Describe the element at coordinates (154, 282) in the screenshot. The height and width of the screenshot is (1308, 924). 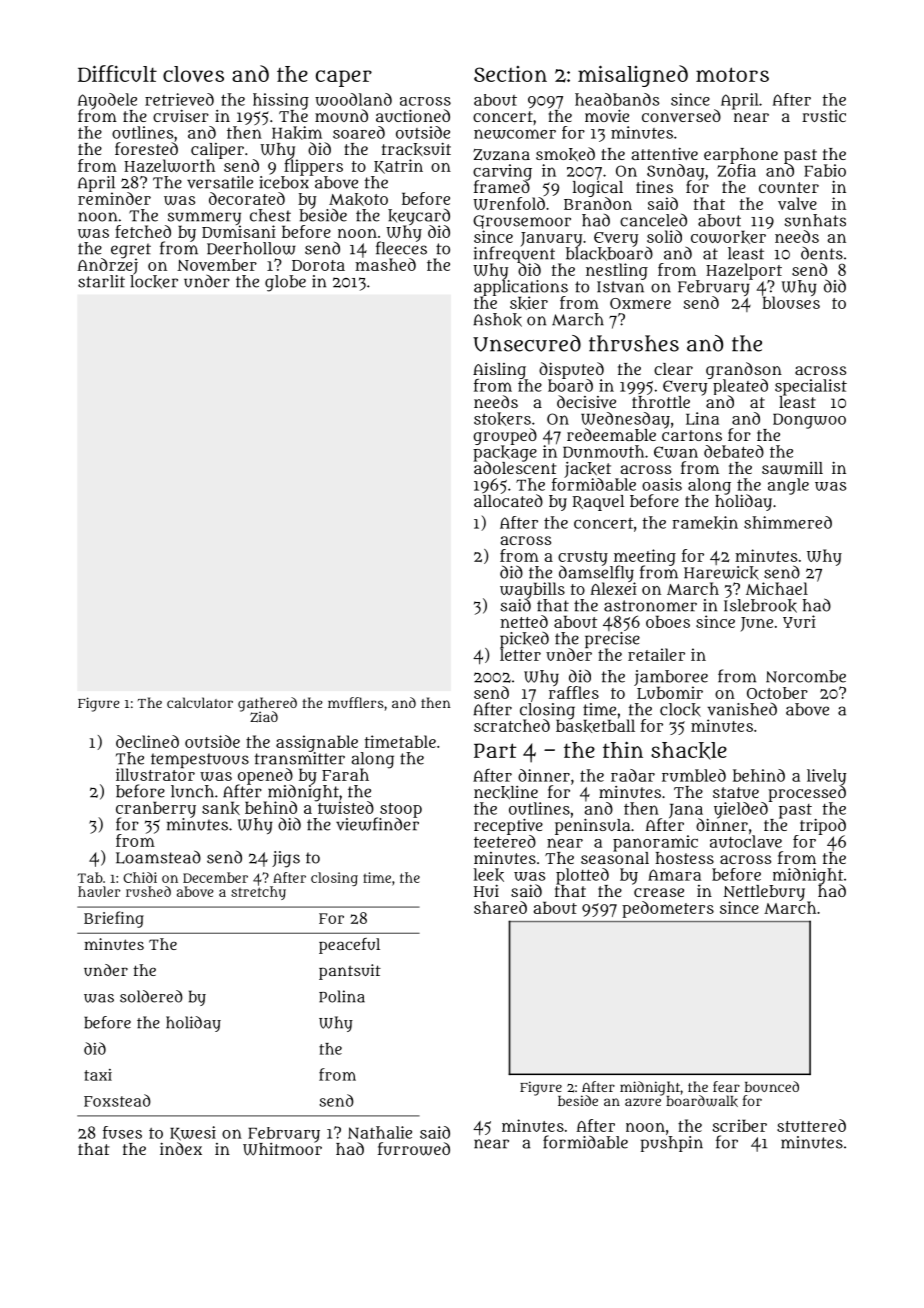
I see `locker` at that location.
